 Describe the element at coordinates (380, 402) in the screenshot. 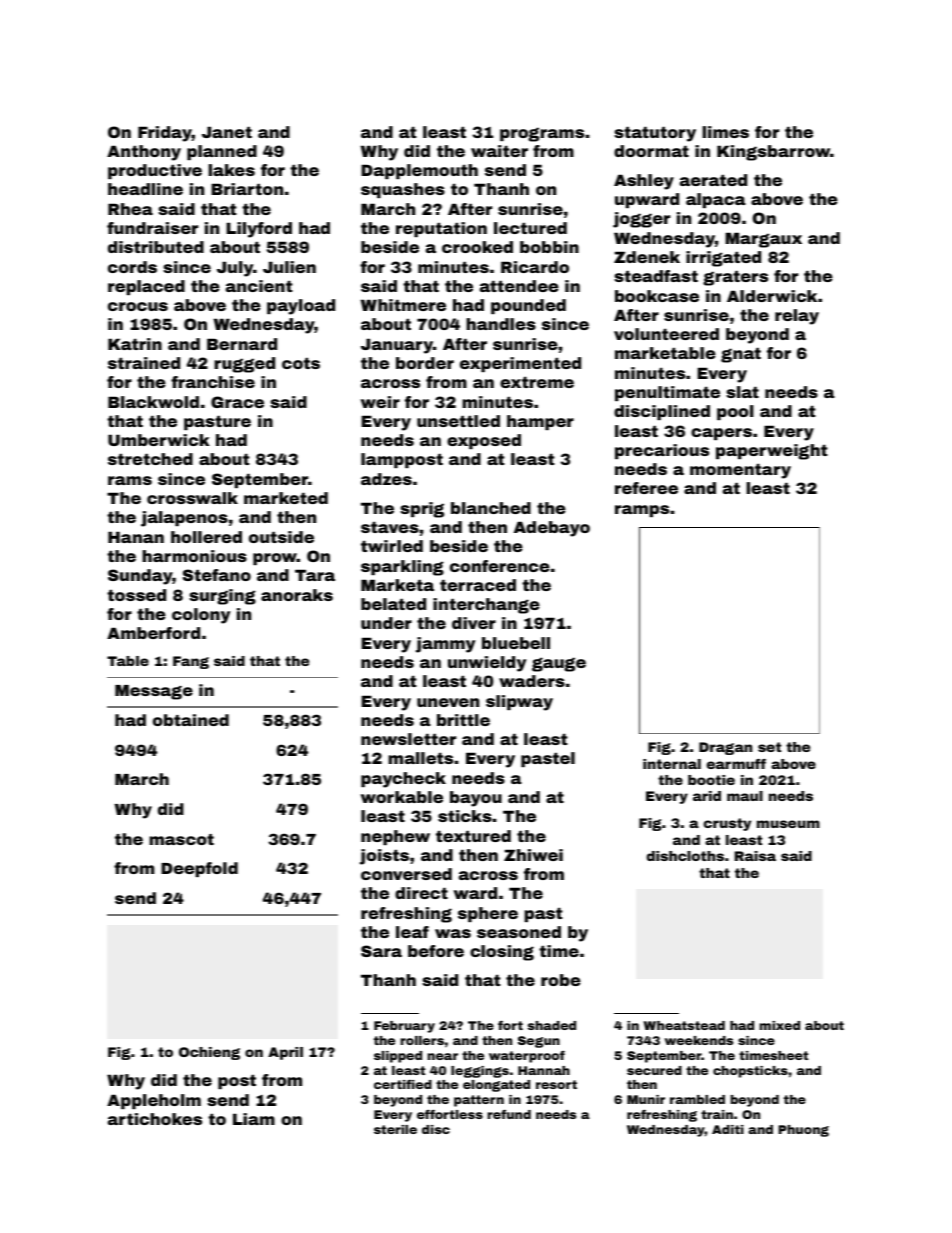

I see `weir` at that location.
